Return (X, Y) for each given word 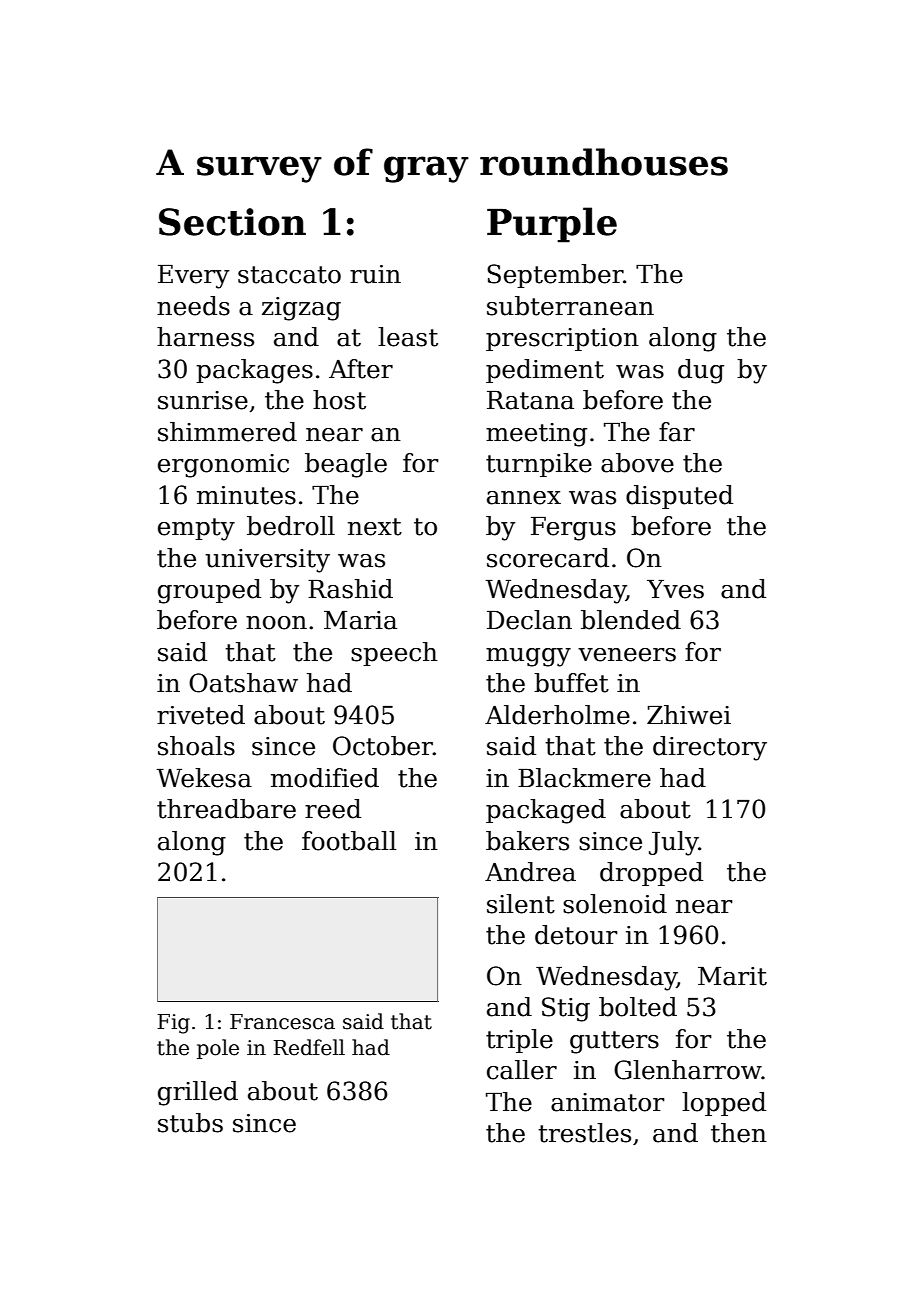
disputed (679, 497)
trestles (584, 1133)
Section (232, 222)
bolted (638, 1007)
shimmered (227, 432)
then (739, 1133)
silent (521, 904)
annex (524, 498)
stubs (190, 1123)
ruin (375, 274)
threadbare (226, 809)
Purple (552, 225)
